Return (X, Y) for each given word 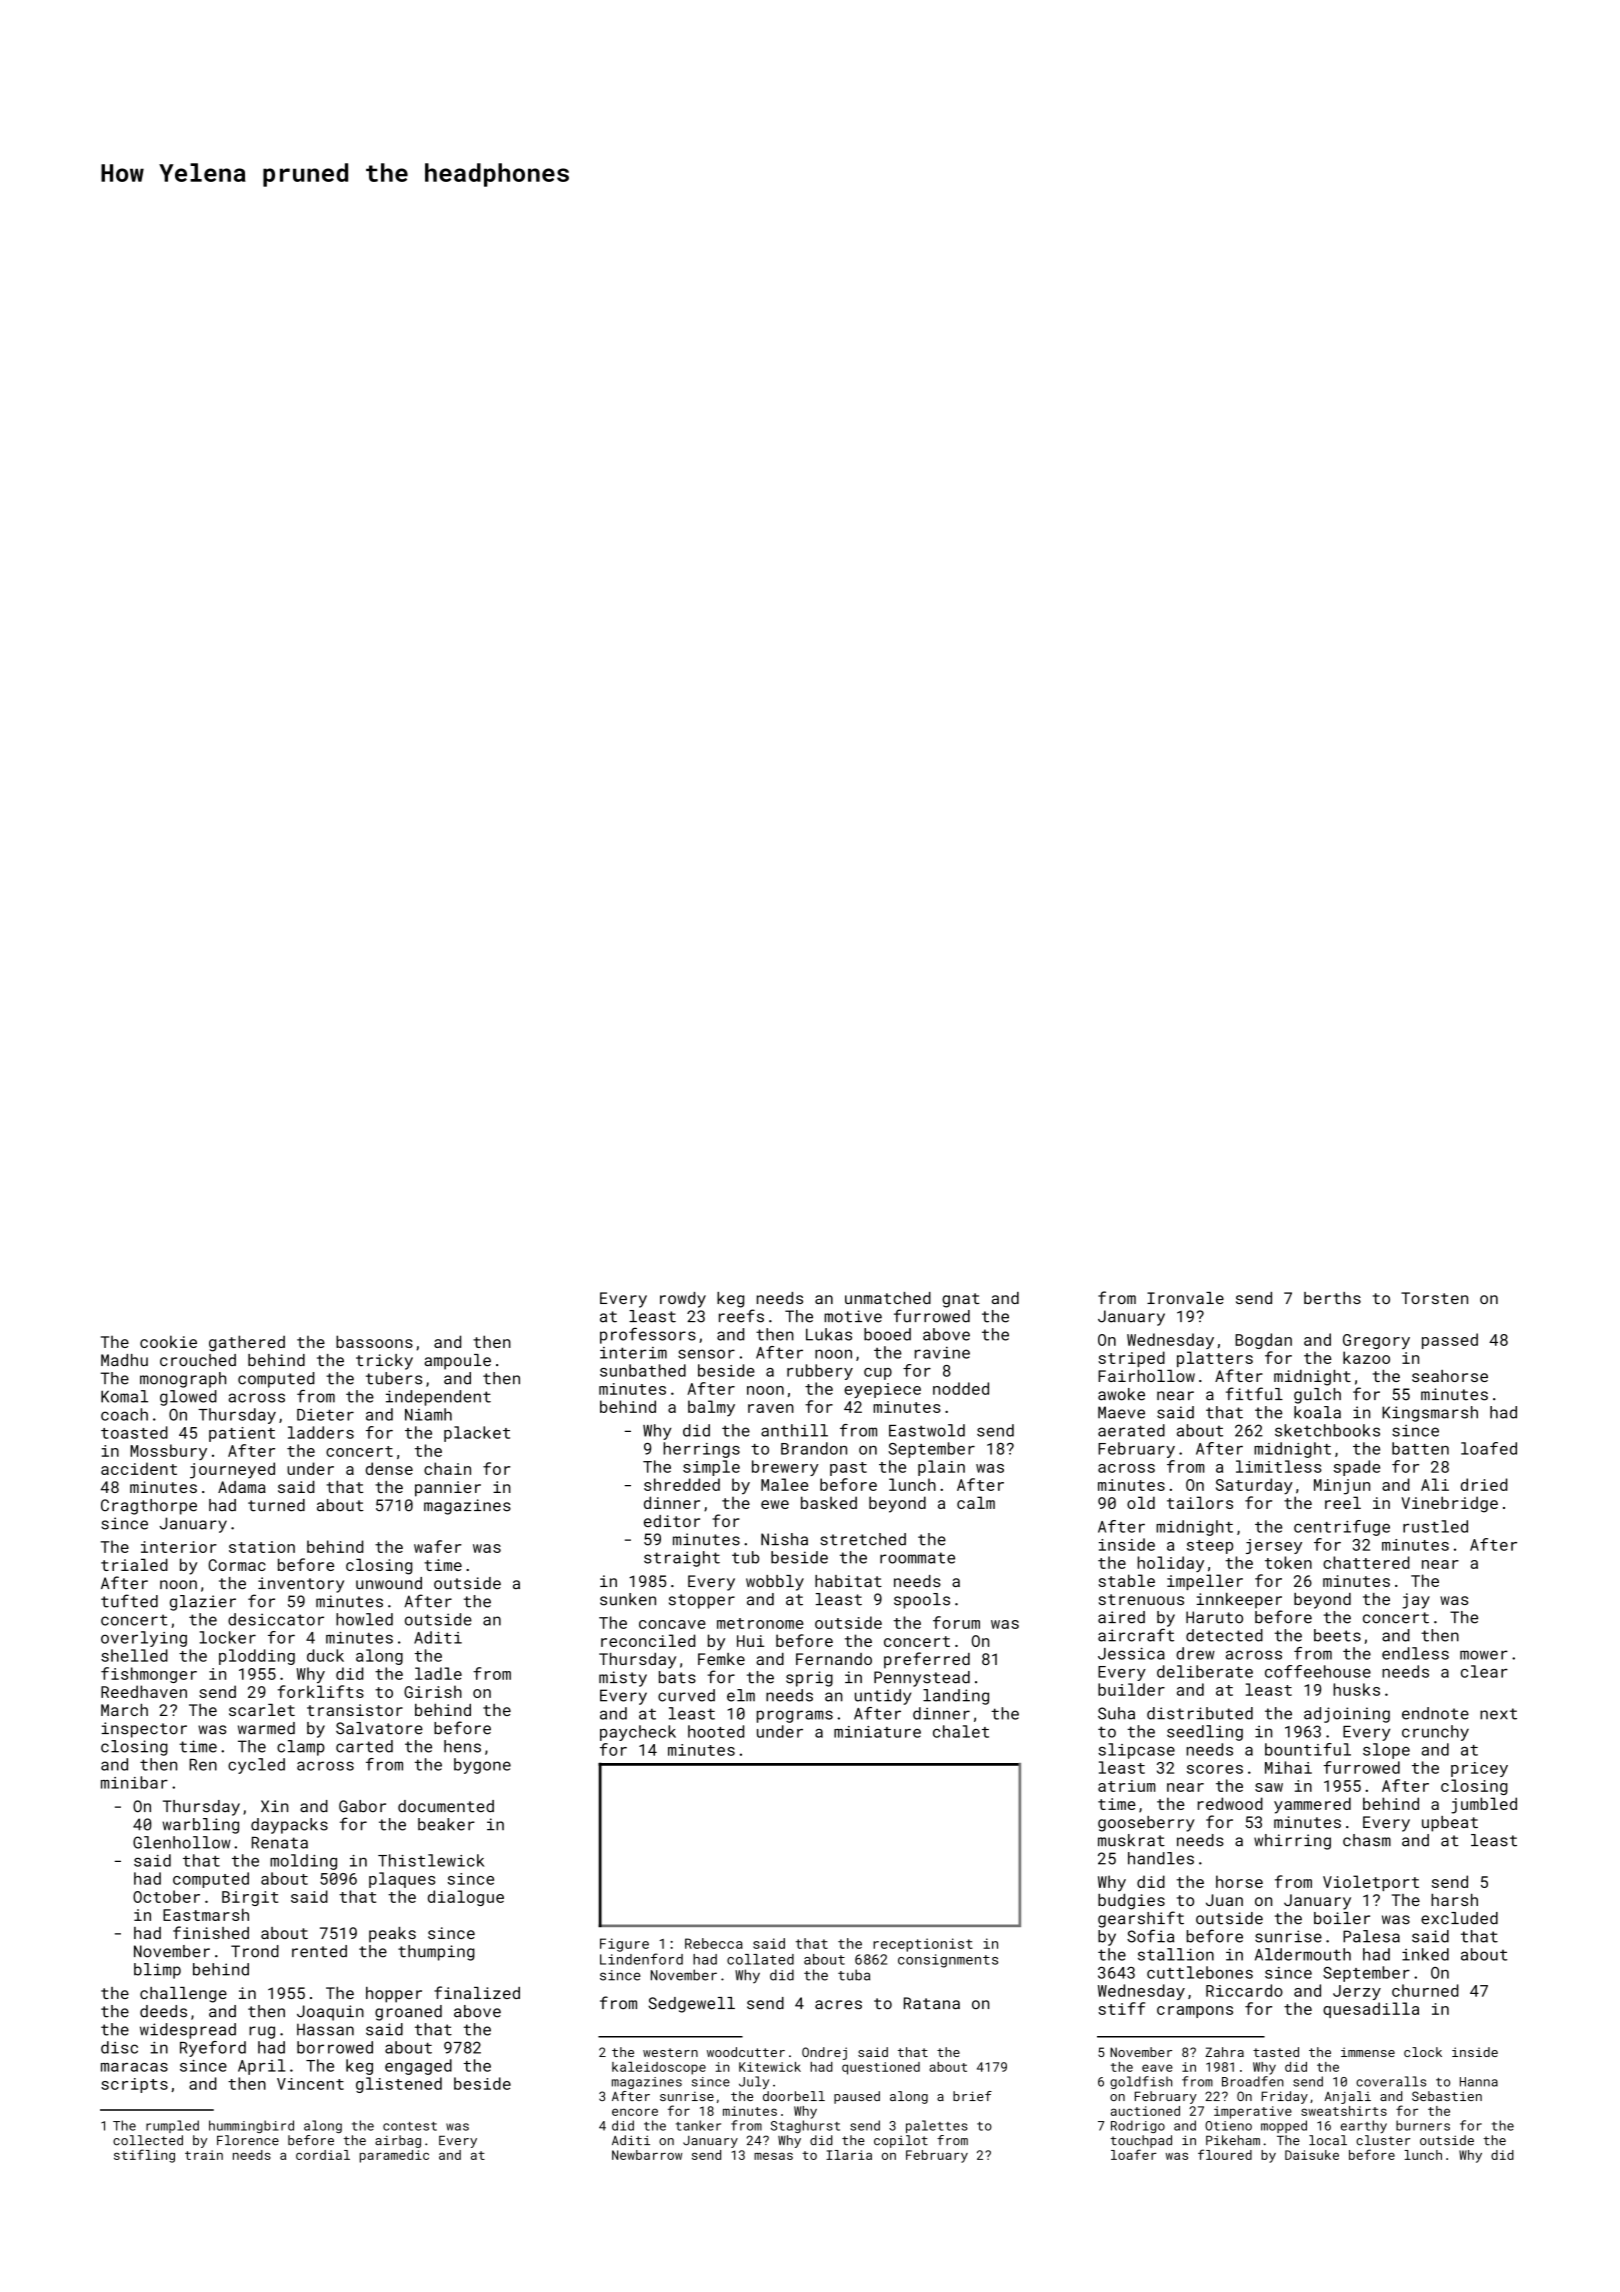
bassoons (374, 1341)
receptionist (923, 1945)
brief (972, 2096)
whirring (1292, 1842)
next (1498, 1714)
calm (976, 1502)
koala (1317, 1412)
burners (1423, 2125)
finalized (477, 1992)
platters (1215, 1359)
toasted (134, 1432)
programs (795, 1716)
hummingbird (251, 2126)
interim (633, 1353)
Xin (274, 1806)
